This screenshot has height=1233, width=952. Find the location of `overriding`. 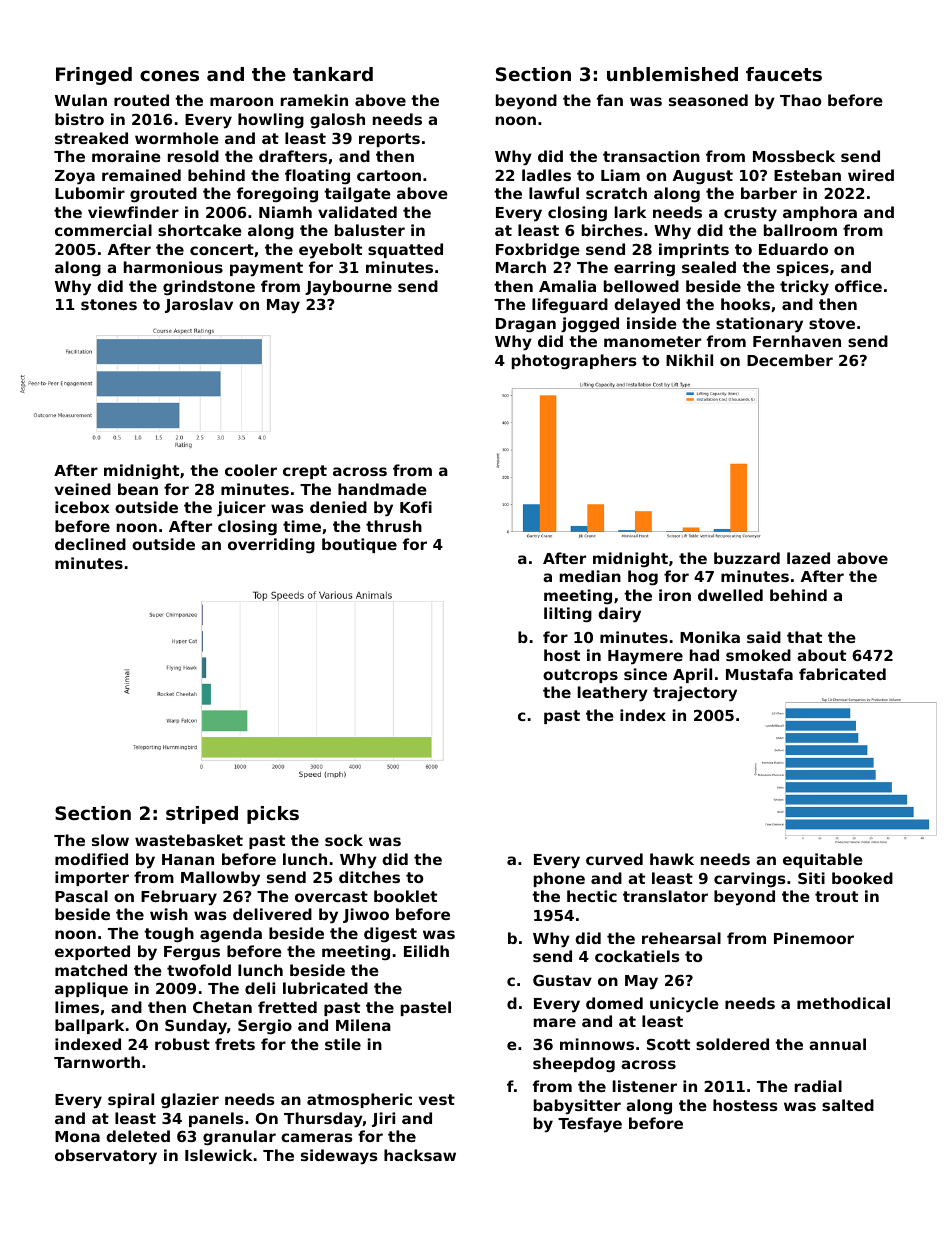

overriding is located at coordinates (271, 546).
